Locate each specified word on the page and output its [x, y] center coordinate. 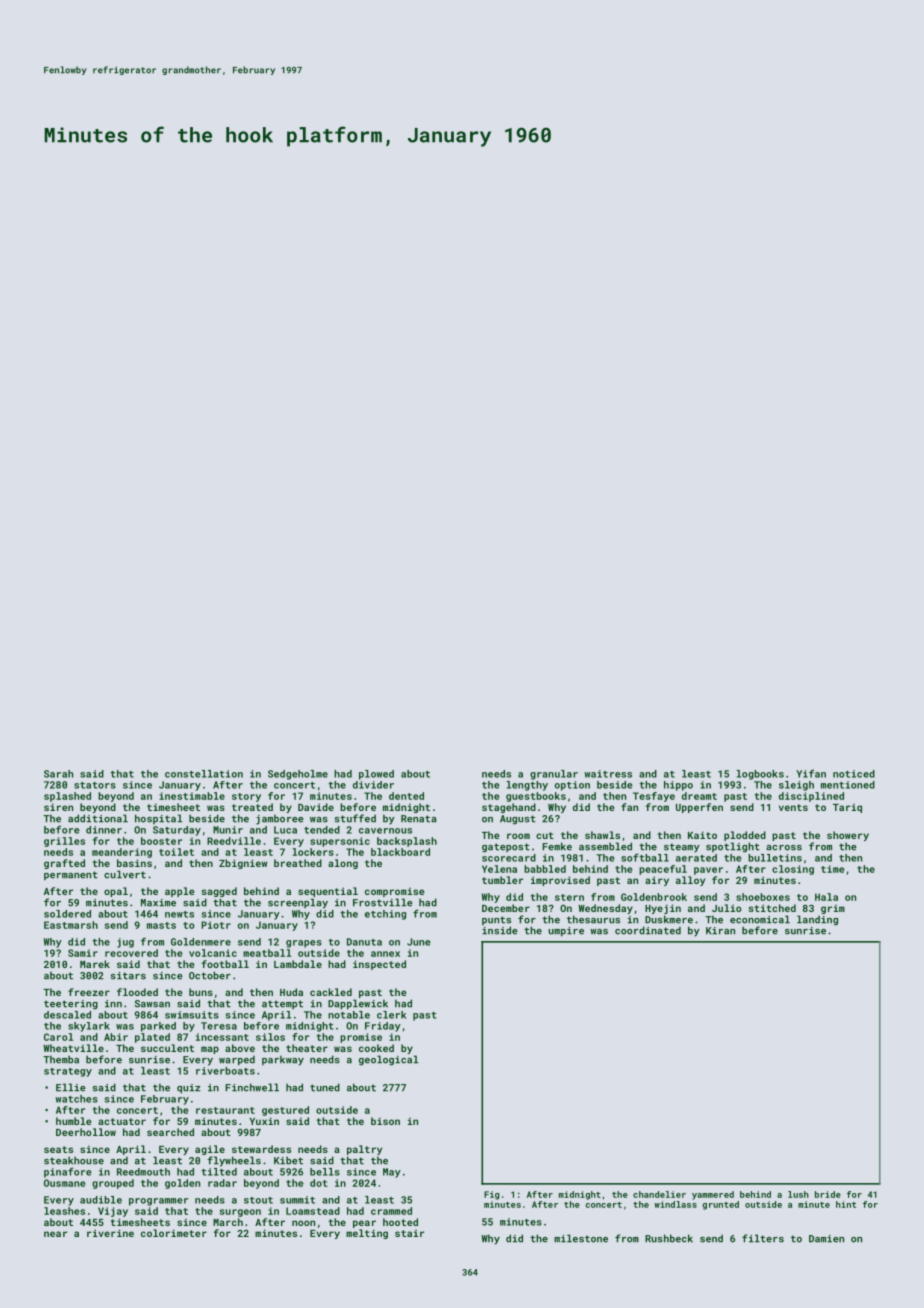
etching [385, 915]
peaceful [663, 870]
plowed [376, 775]
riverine [110, 1233]
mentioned [848, 785]
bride [828, 1194]
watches [77, 1099]
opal [116, 892]
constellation [204, 774]
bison [385, 1121]
